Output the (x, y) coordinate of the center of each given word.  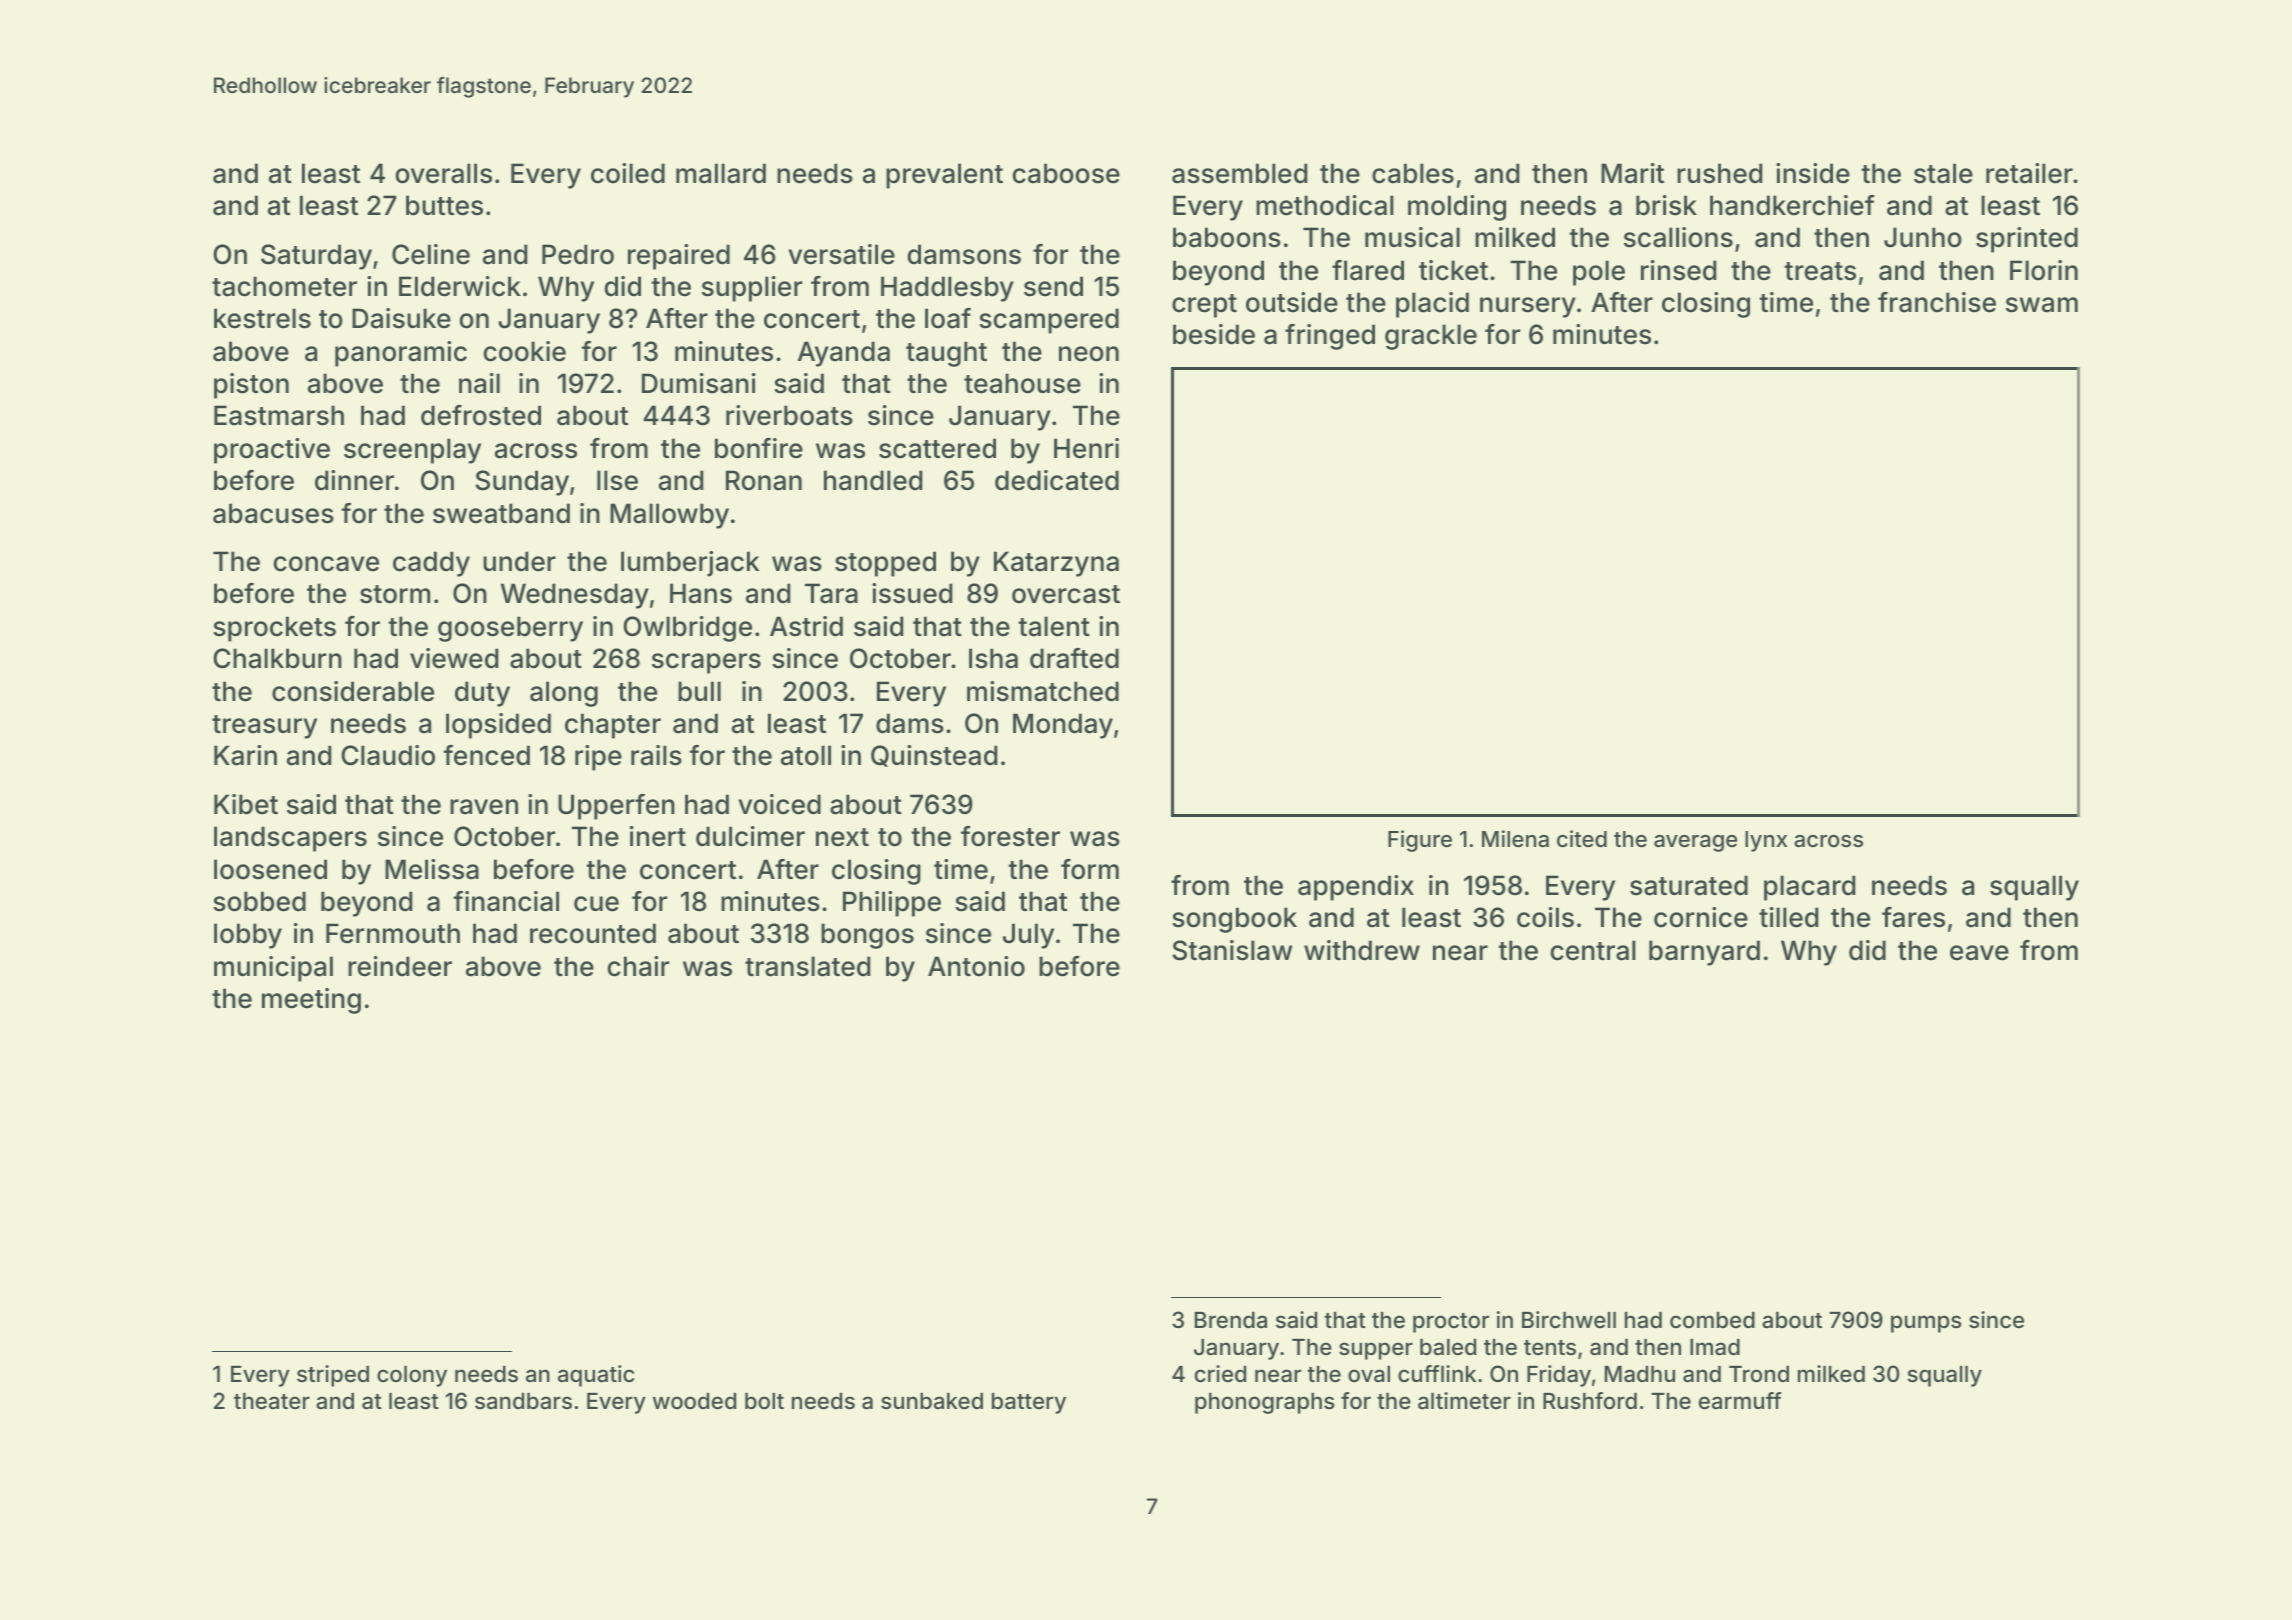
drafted (1074, 658)
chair (638, 966)
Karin (245, 755)
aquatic (596, 1376)
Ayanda (844, 354)
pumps (1926, 1324)
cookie (525, 351)
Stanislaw (1232, 950)
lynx (1766, 841)
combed (1712, 1320)
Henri (1086, 448)
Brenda (1231, 1320)
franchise (1937, 302)
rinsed (1678, 270)
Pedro (578, 254)
